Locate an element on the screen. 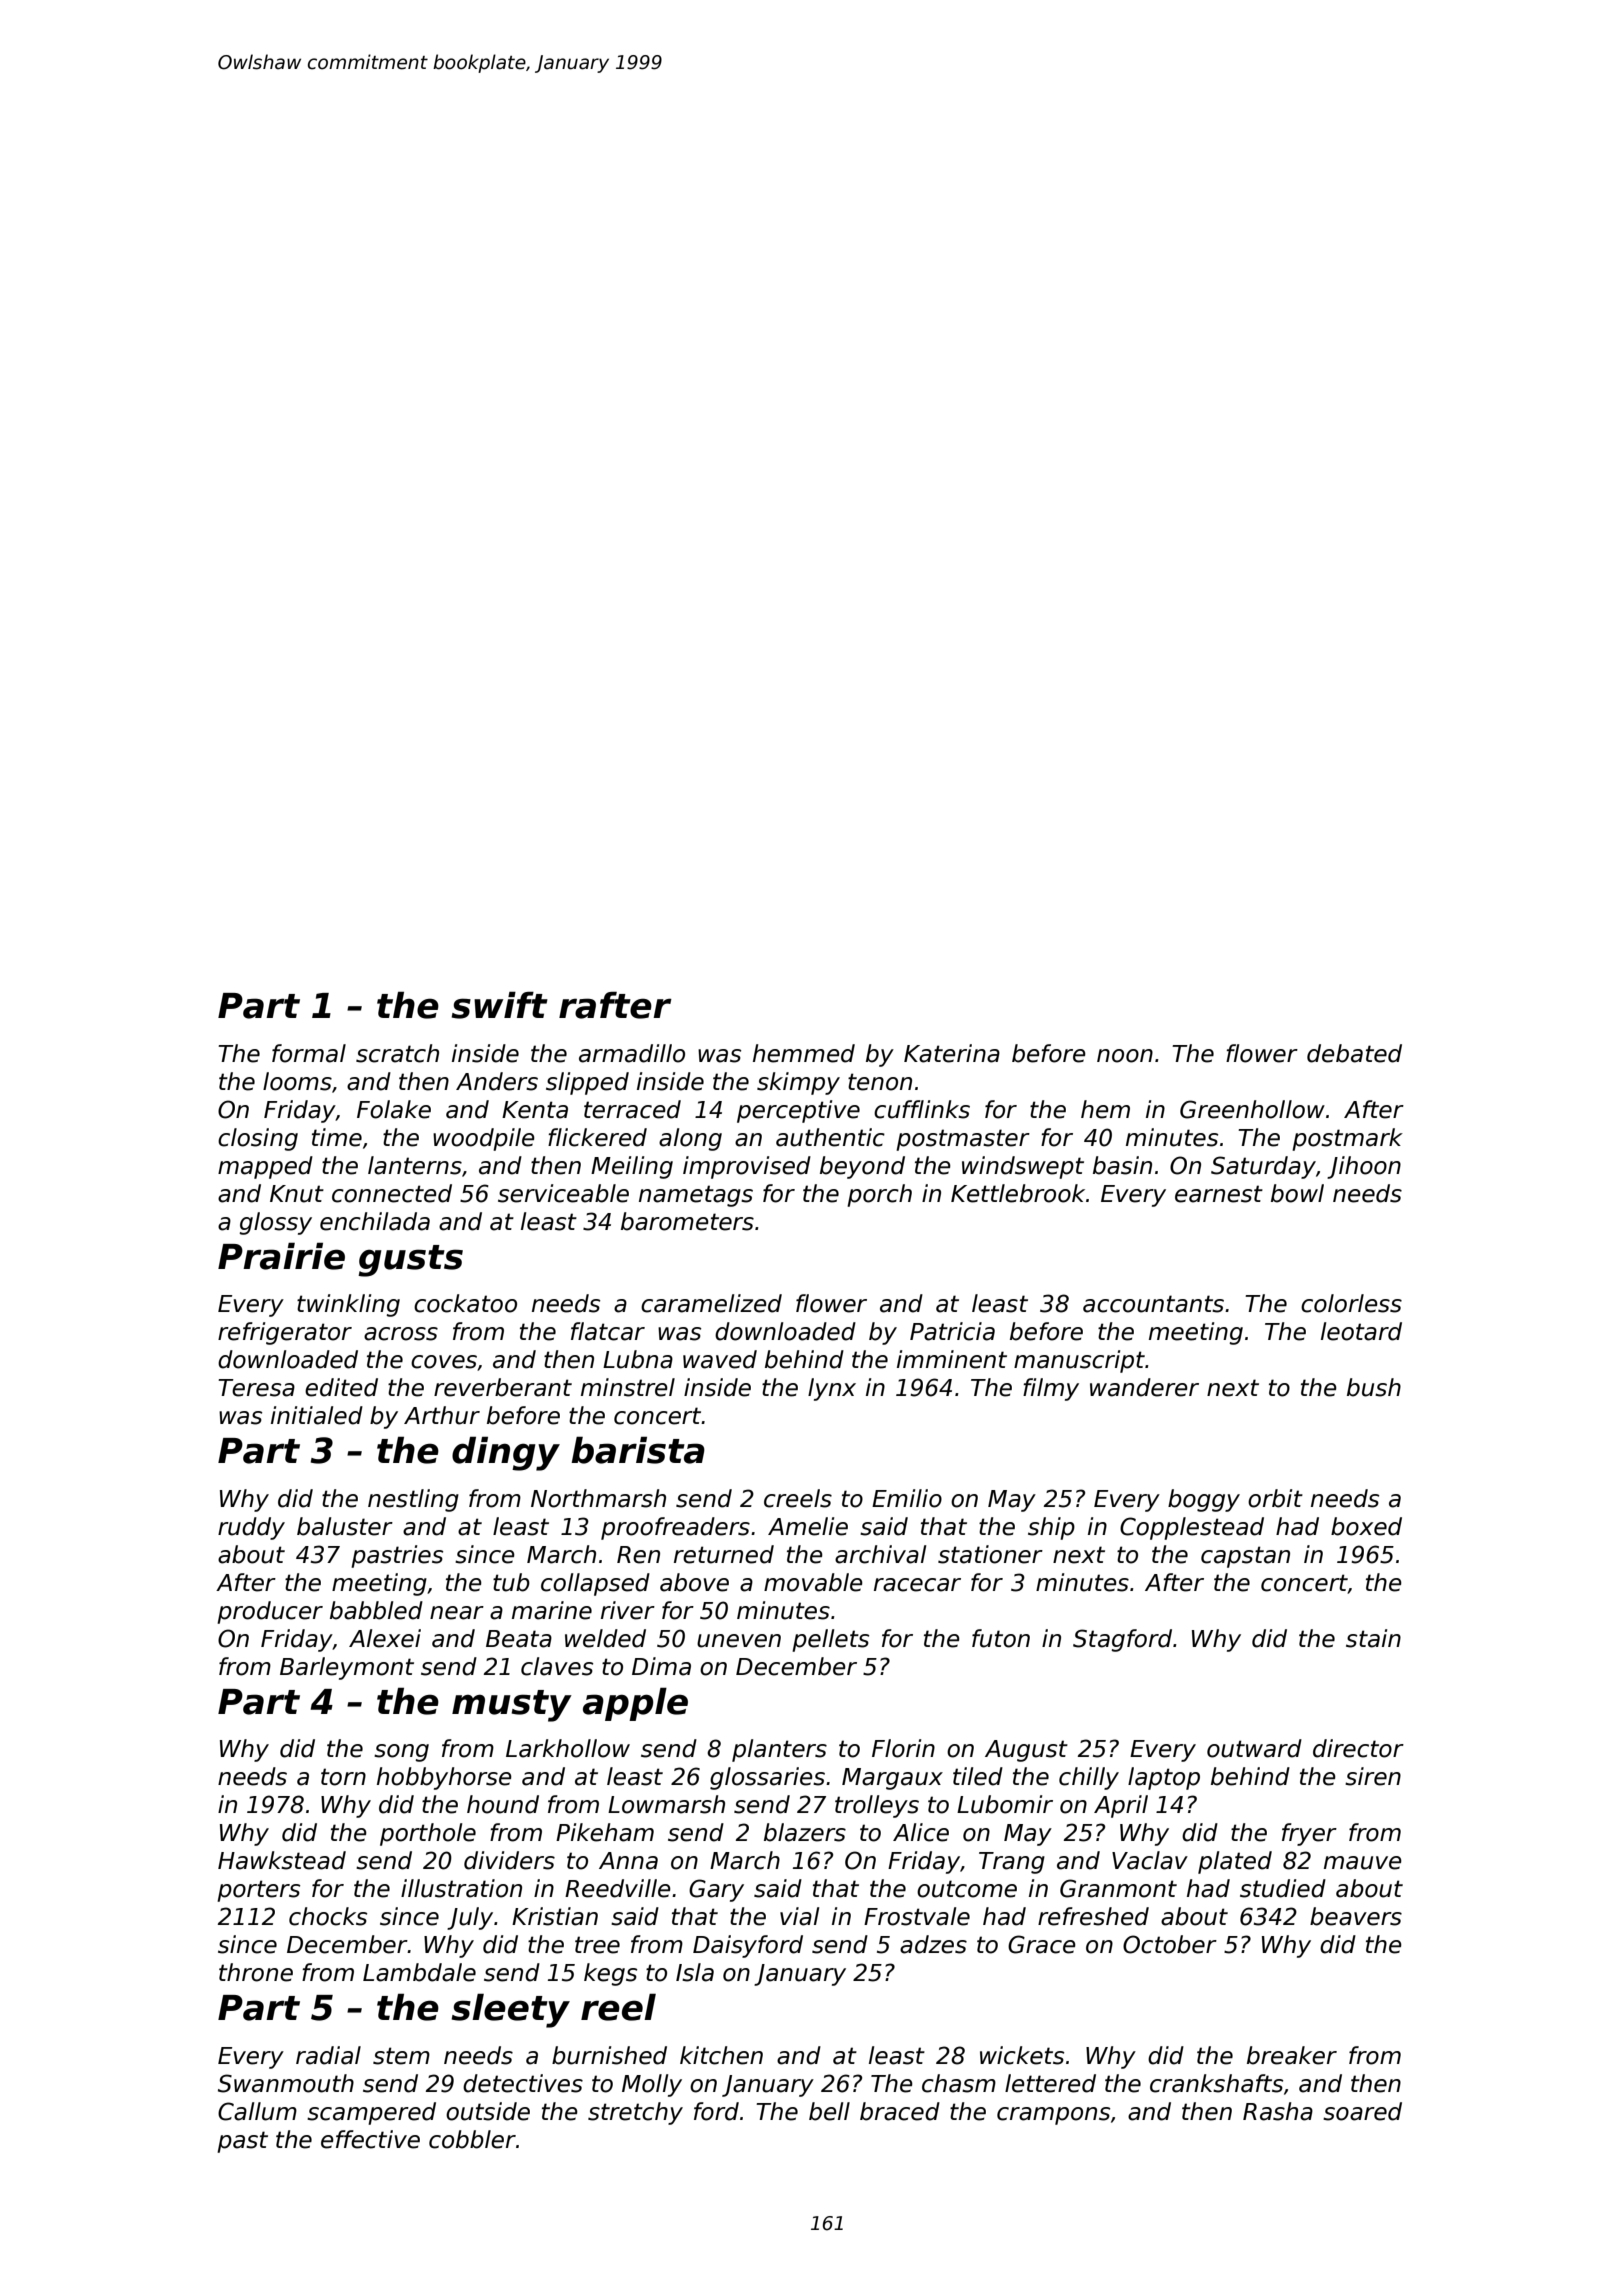 The width and height of the screenshot is (1620, 2292). sleety is located at coordinates (510, 2010).
